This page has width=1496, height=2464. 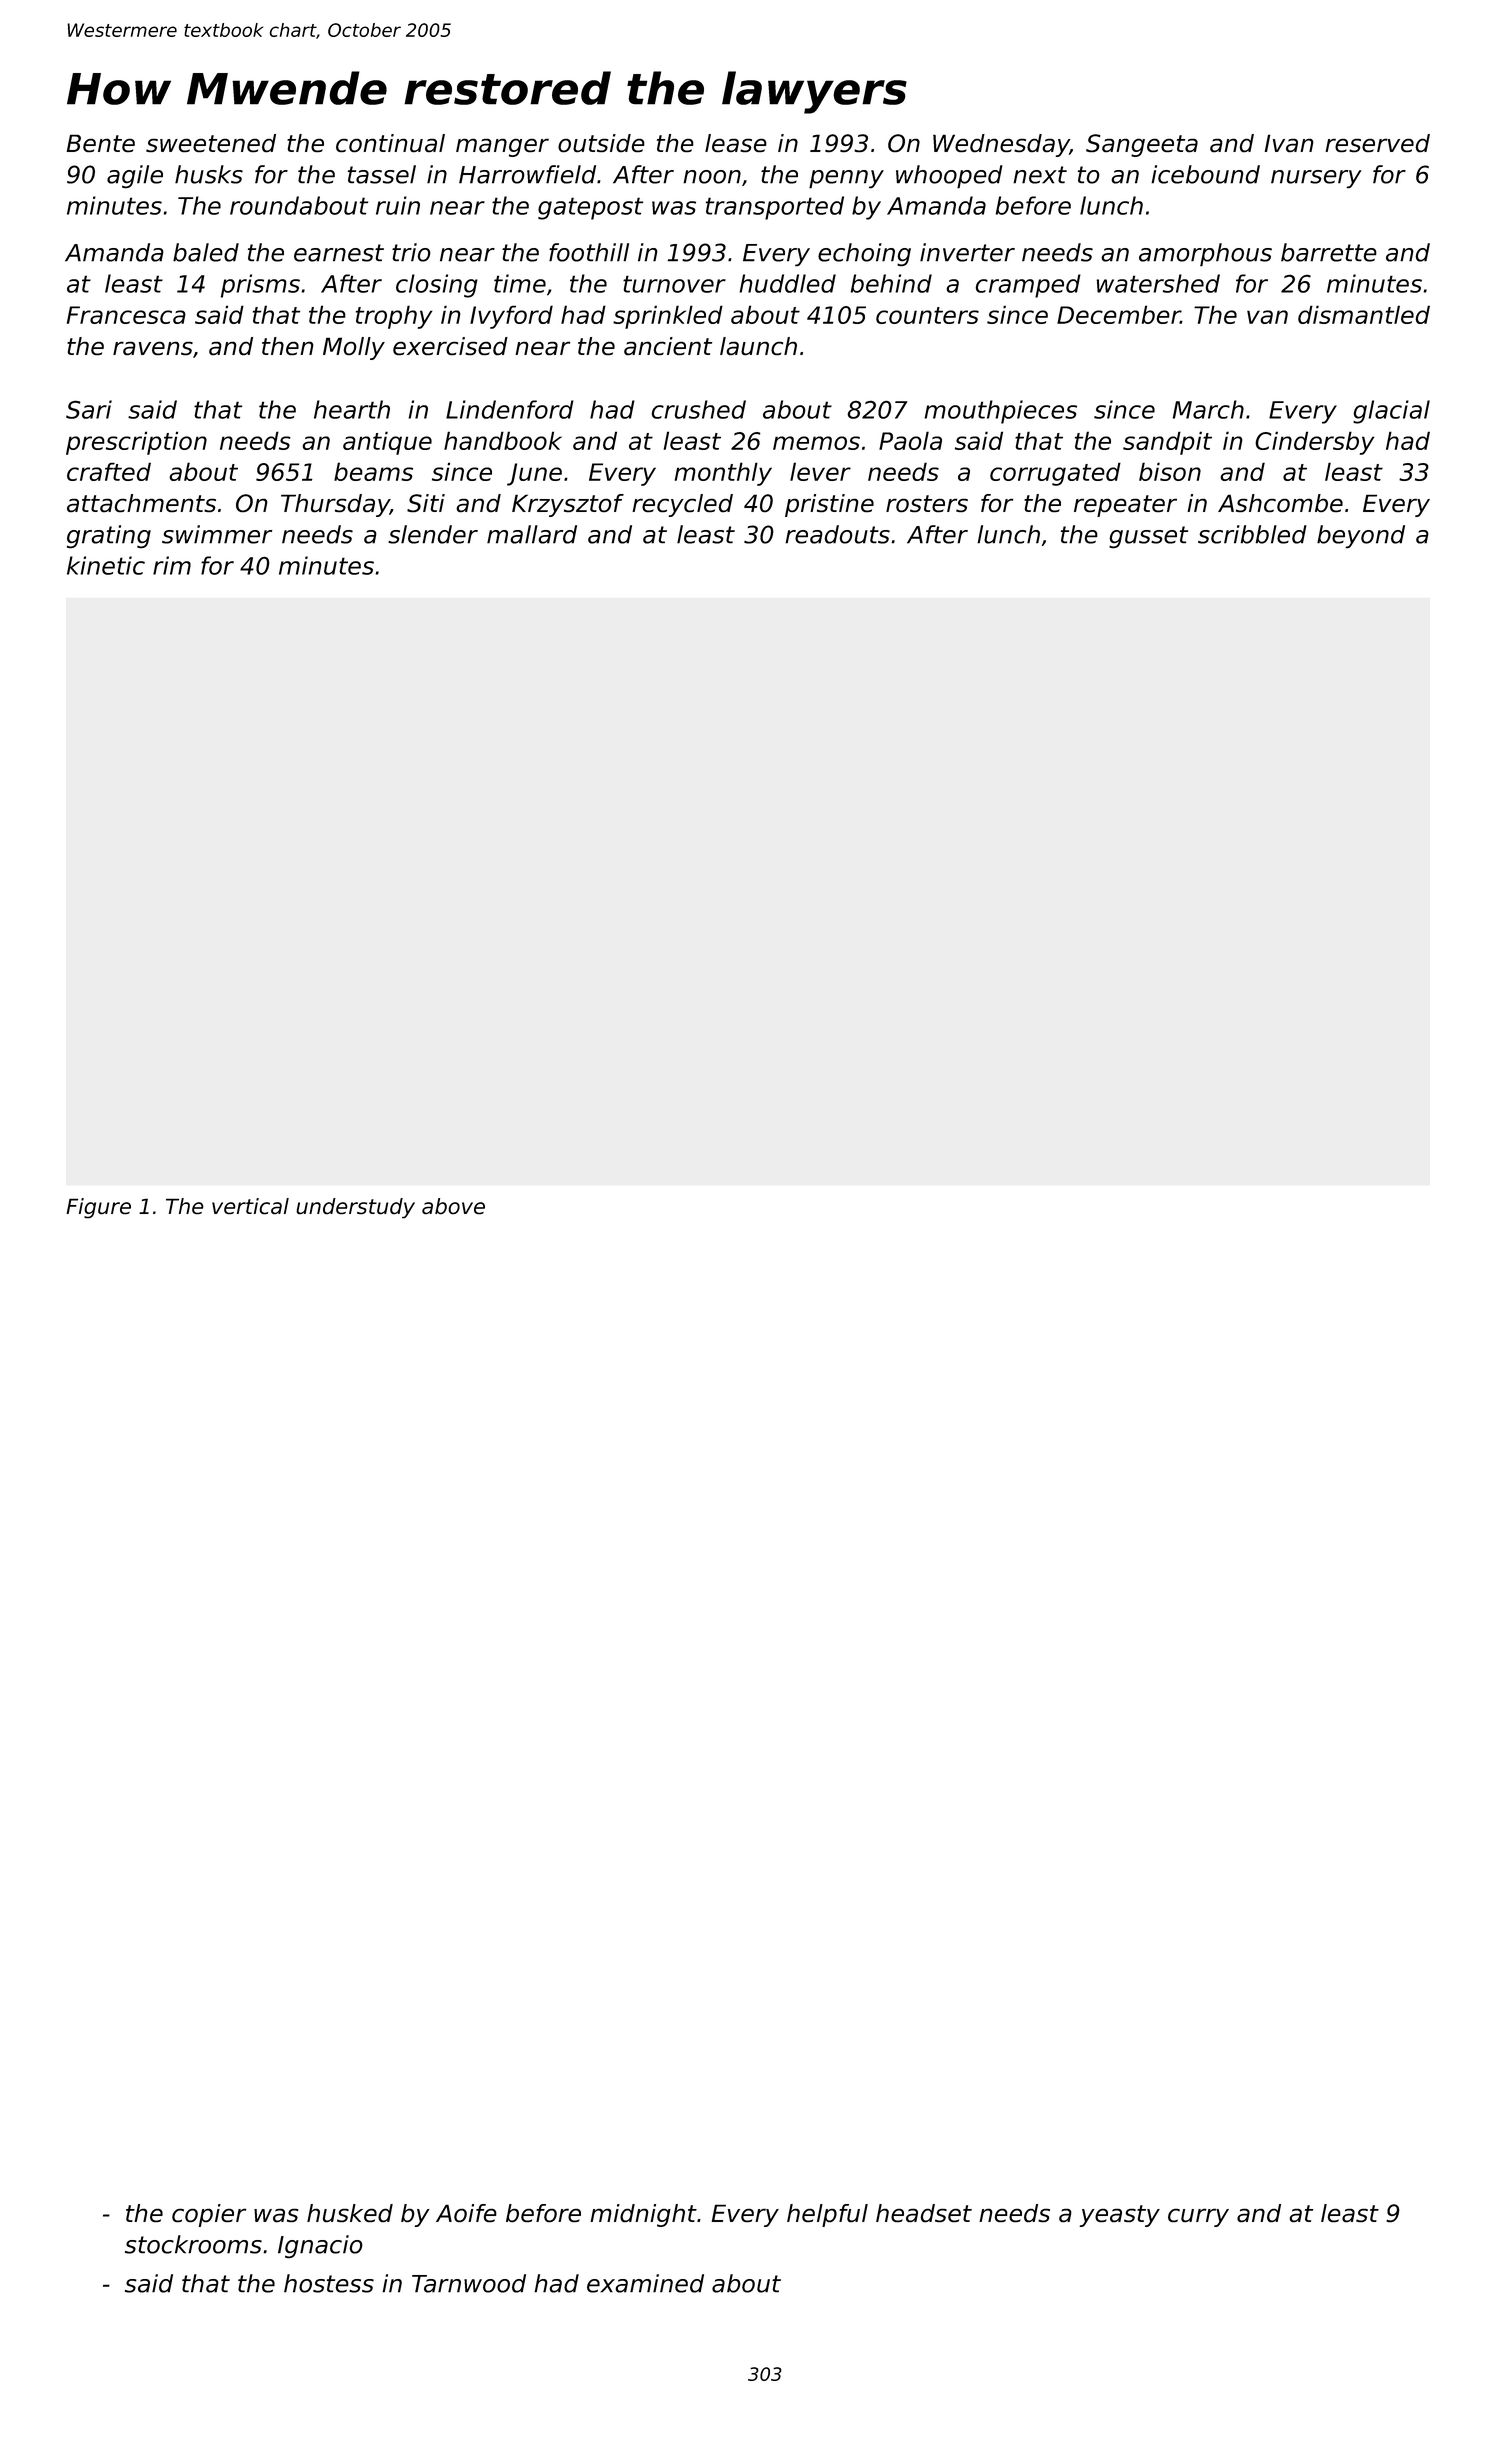 What do you see at coordinates (101, 143) in the page?
I see `Bente` at bounding box center [101, 143].
